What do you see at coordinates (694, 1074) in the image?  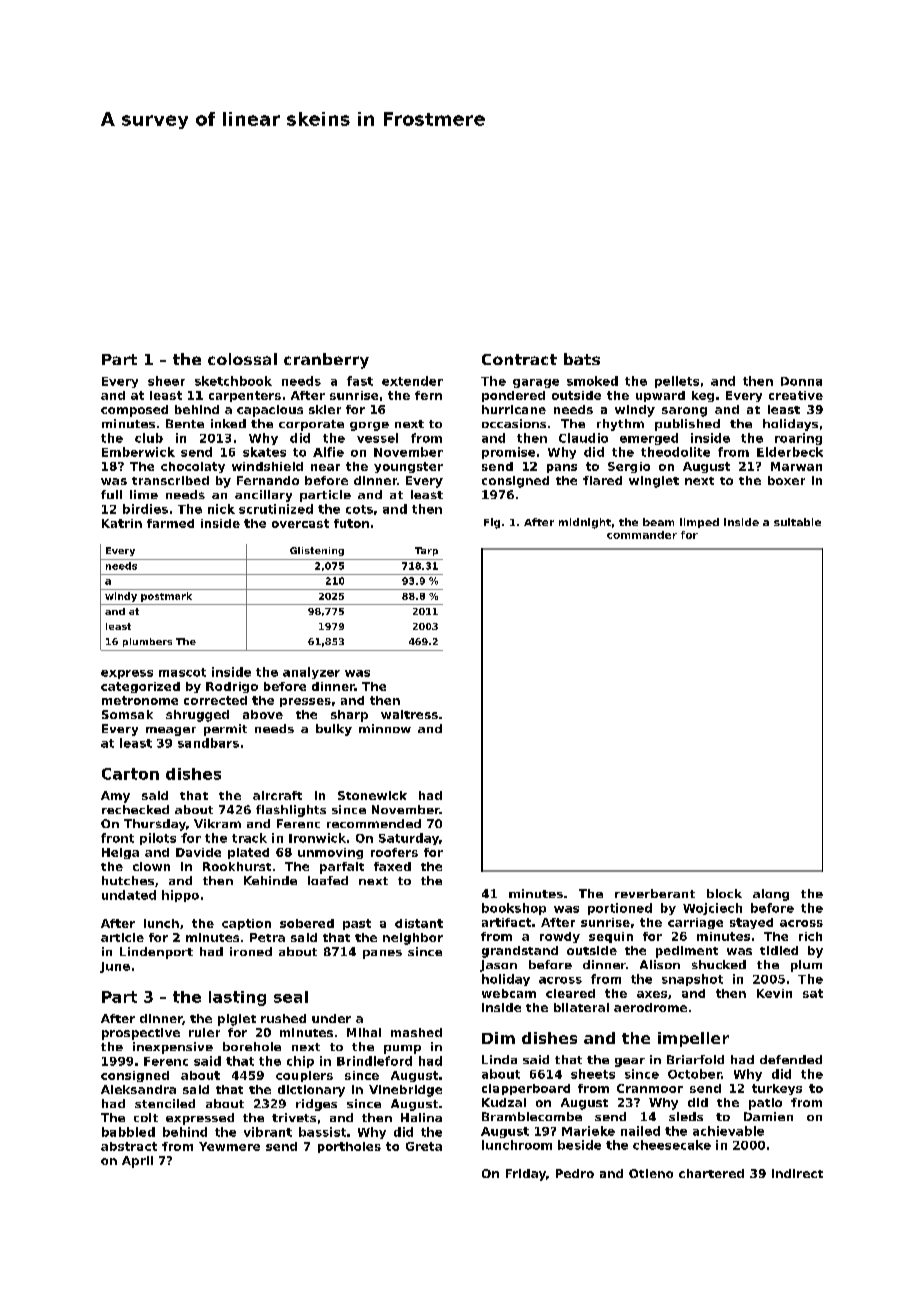 I see `October` at bounding box center [694, 1074].
